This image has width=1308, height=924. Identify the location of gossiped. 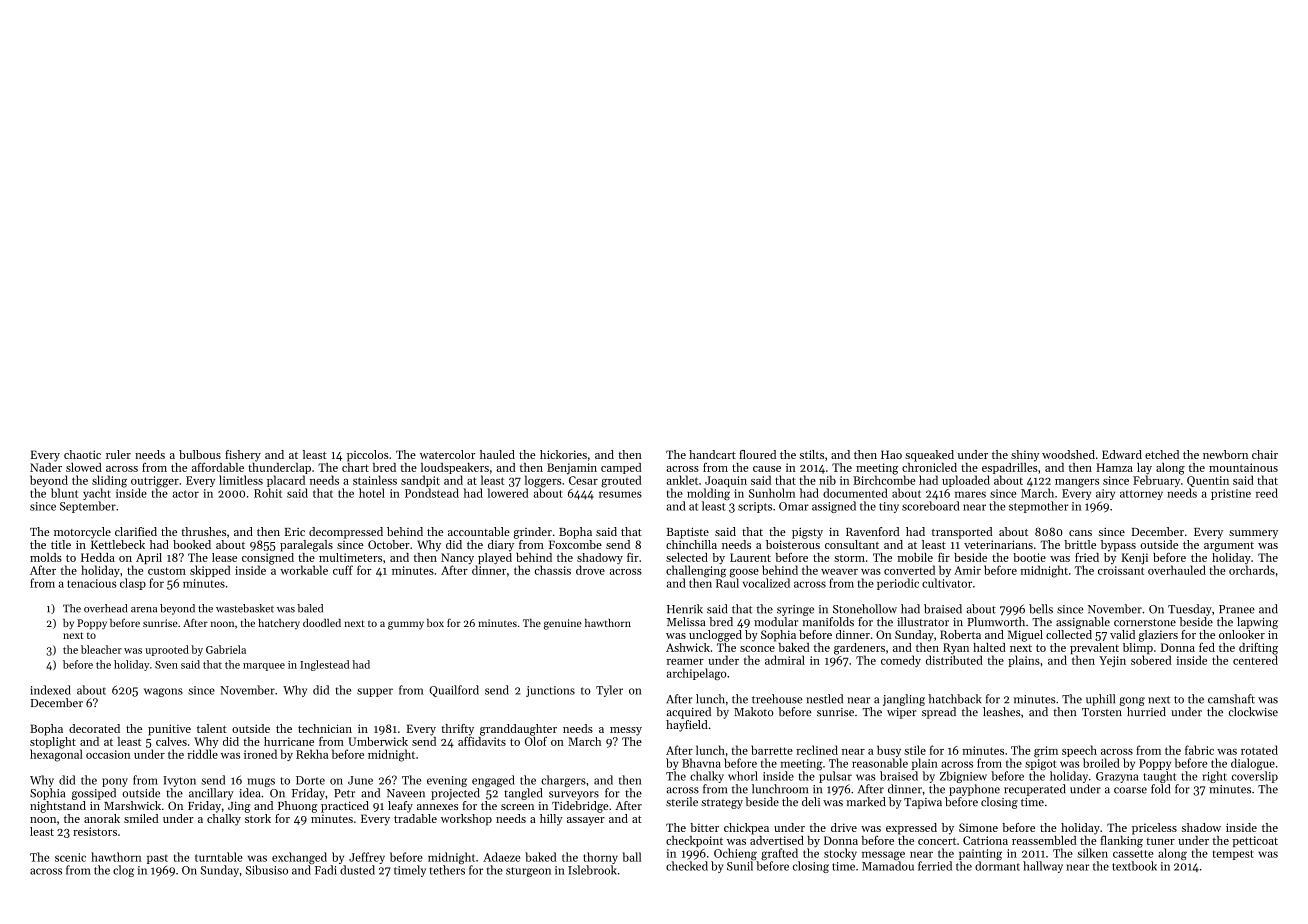
(94, 794).
